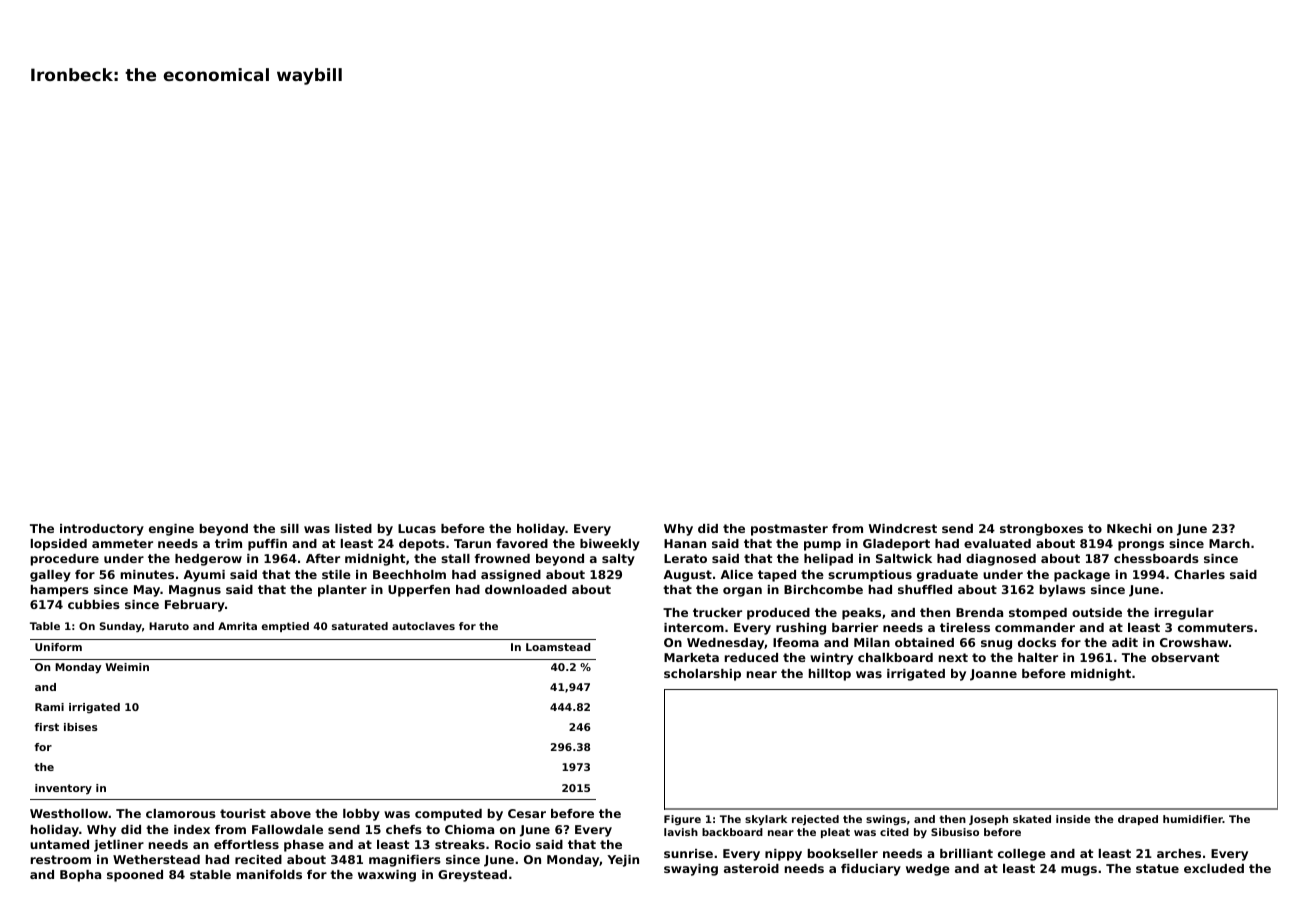 The height and width of the document is (924, 1308). I want to click on halter, so click(1038, 657).
